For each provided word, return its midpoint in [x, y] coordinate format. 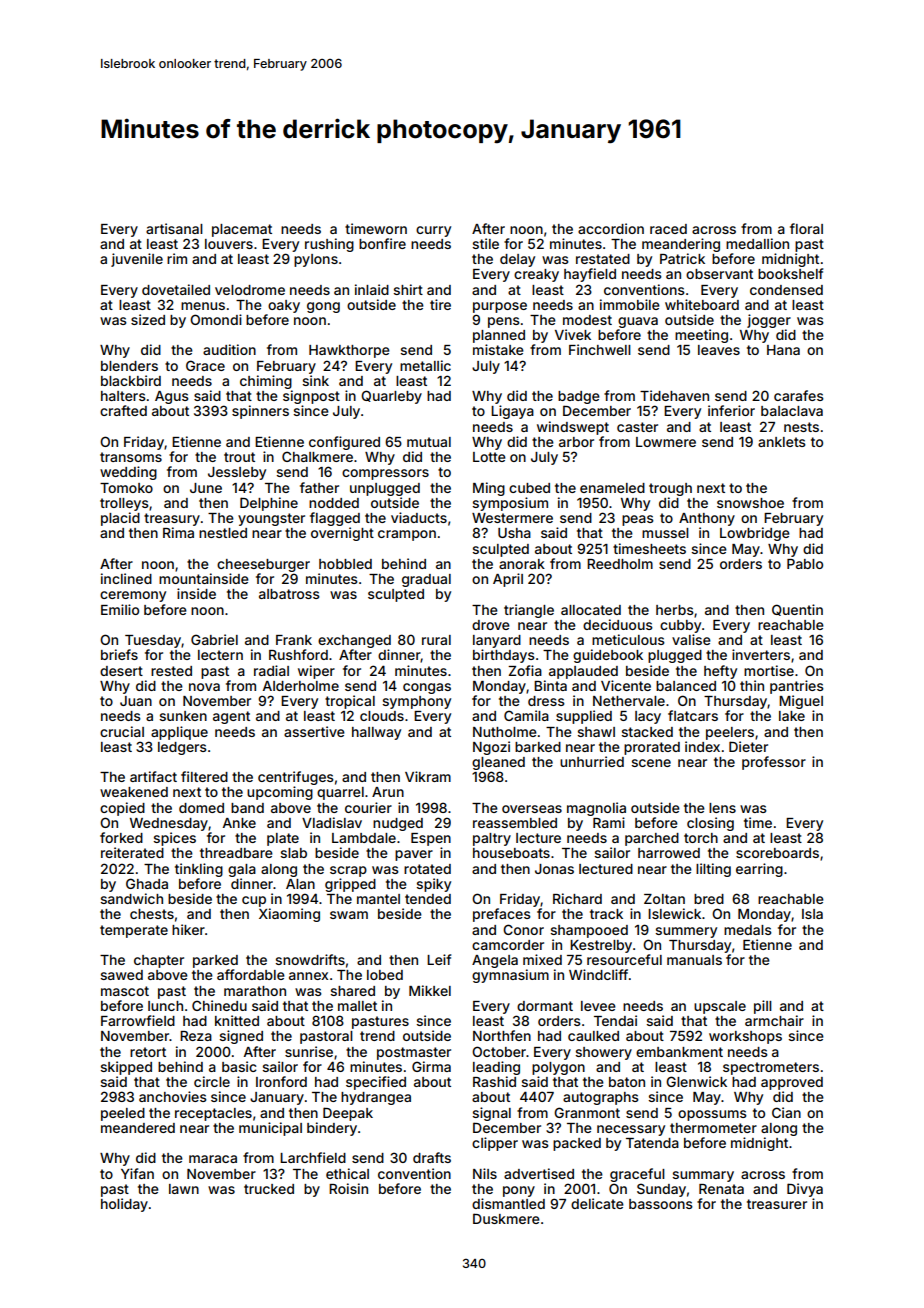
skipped [126, 1068]
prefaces [502, 915]
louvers [229, 244]
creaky [536, 275]
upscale [720, 1007]
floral [806, 228]
